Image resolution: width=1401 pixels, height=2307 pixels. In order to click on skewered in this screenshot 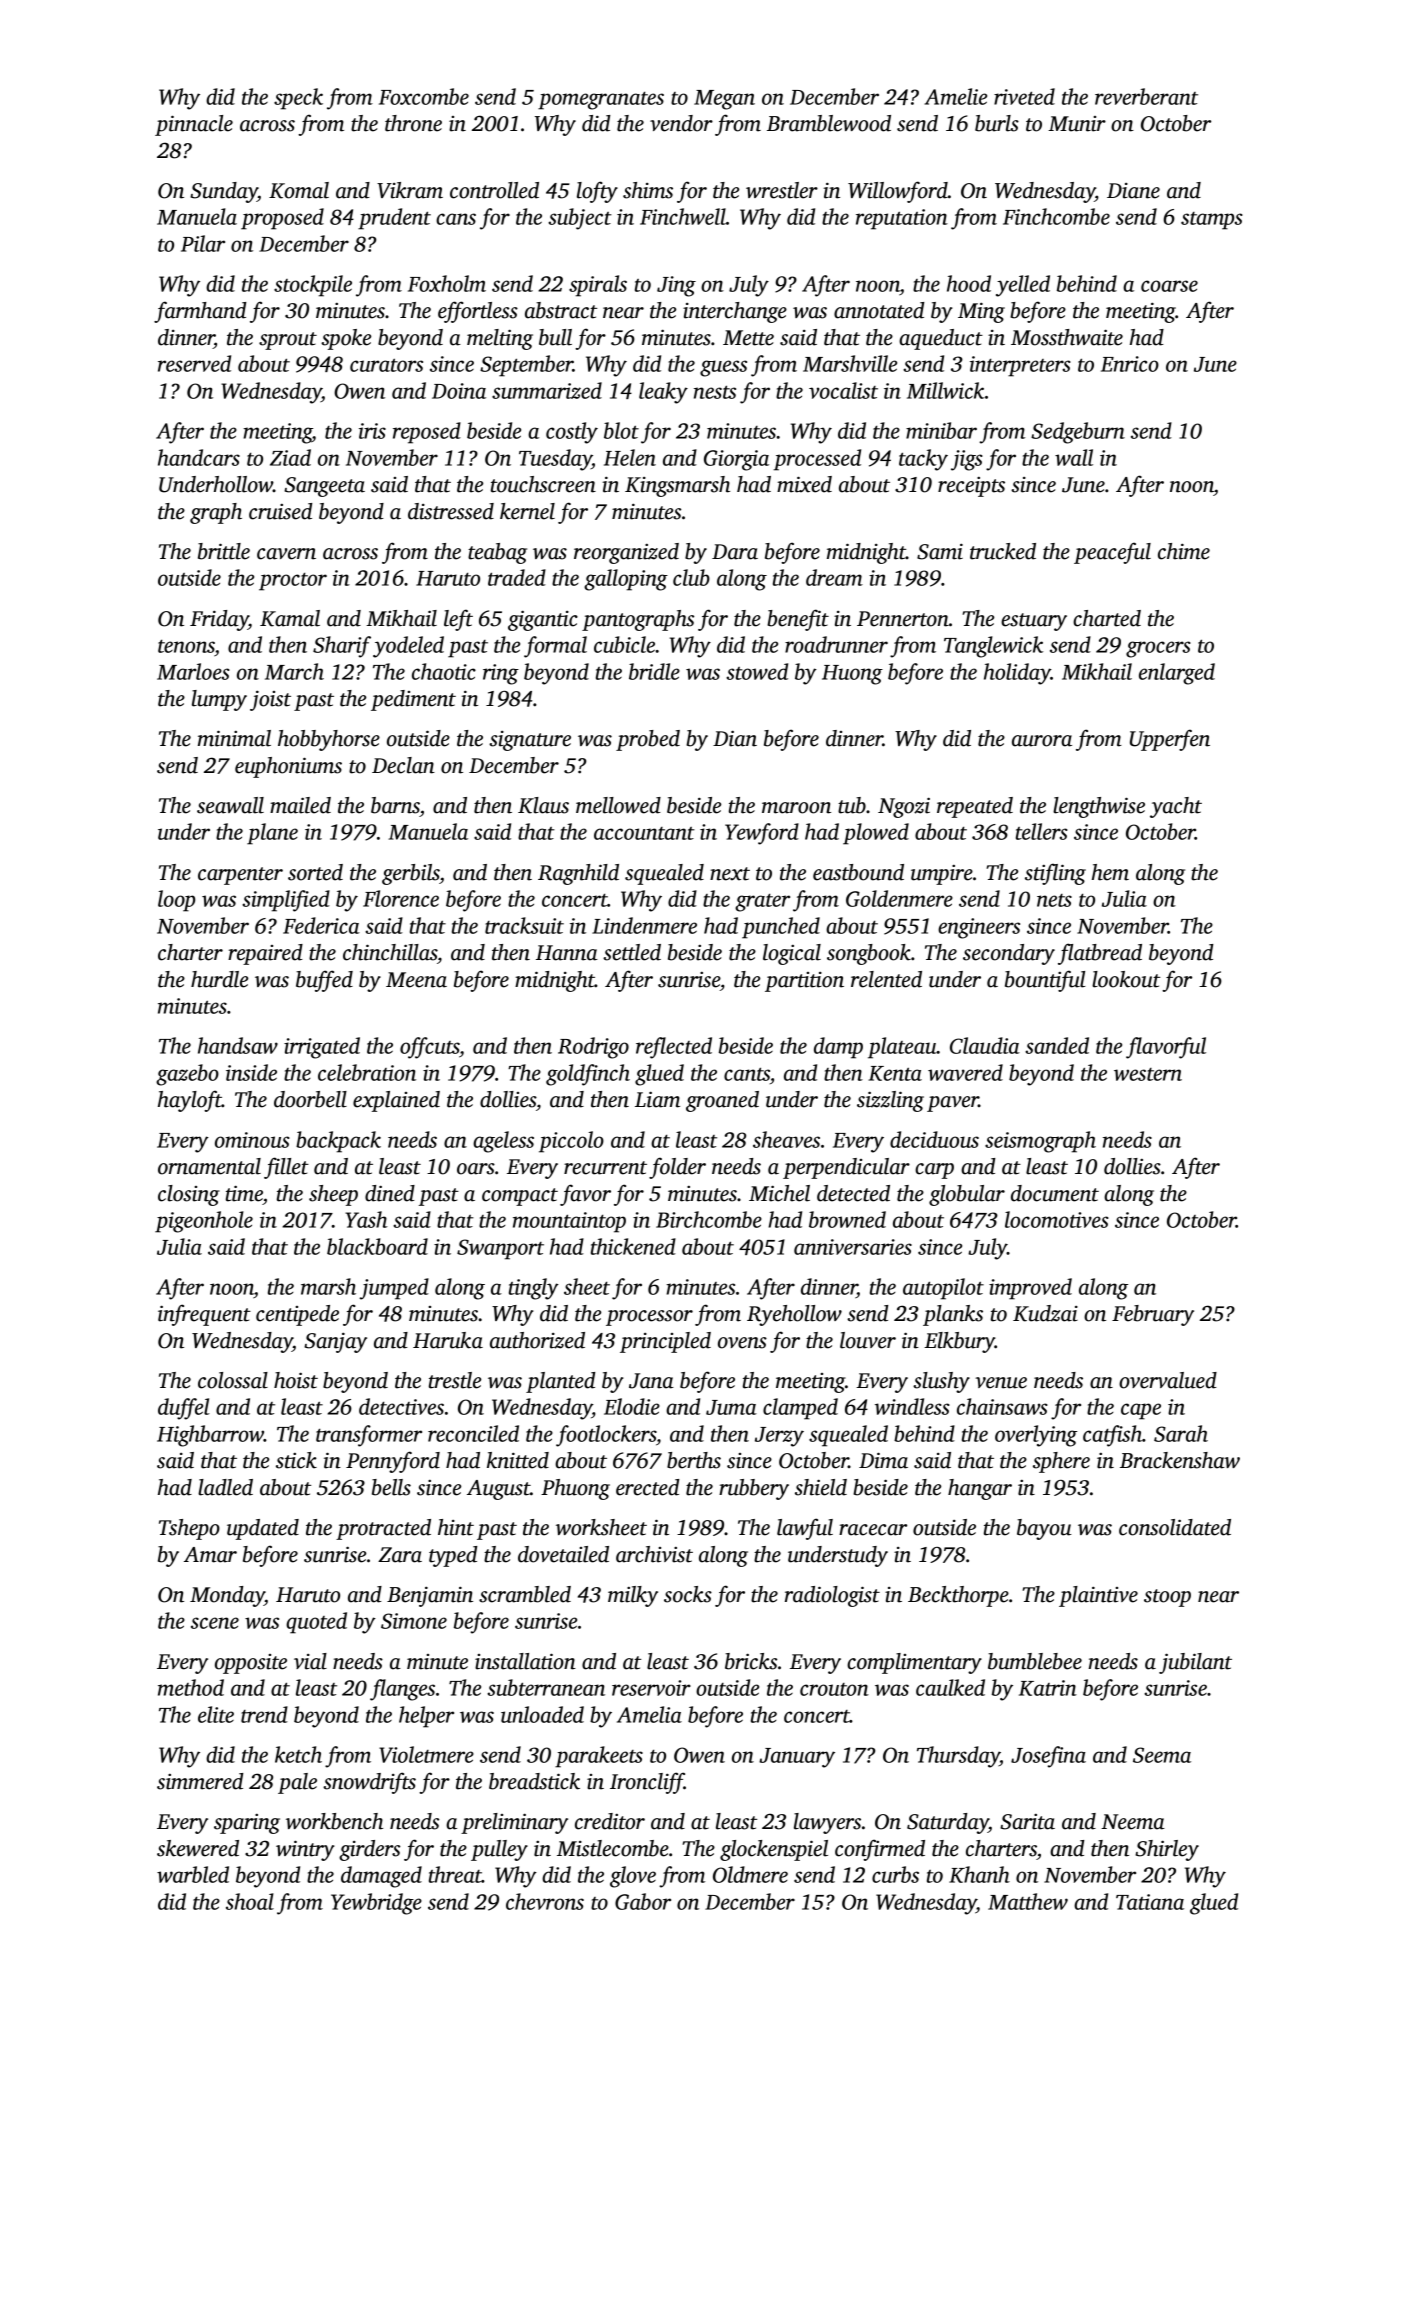, I will do `click(198, 1848)`.
